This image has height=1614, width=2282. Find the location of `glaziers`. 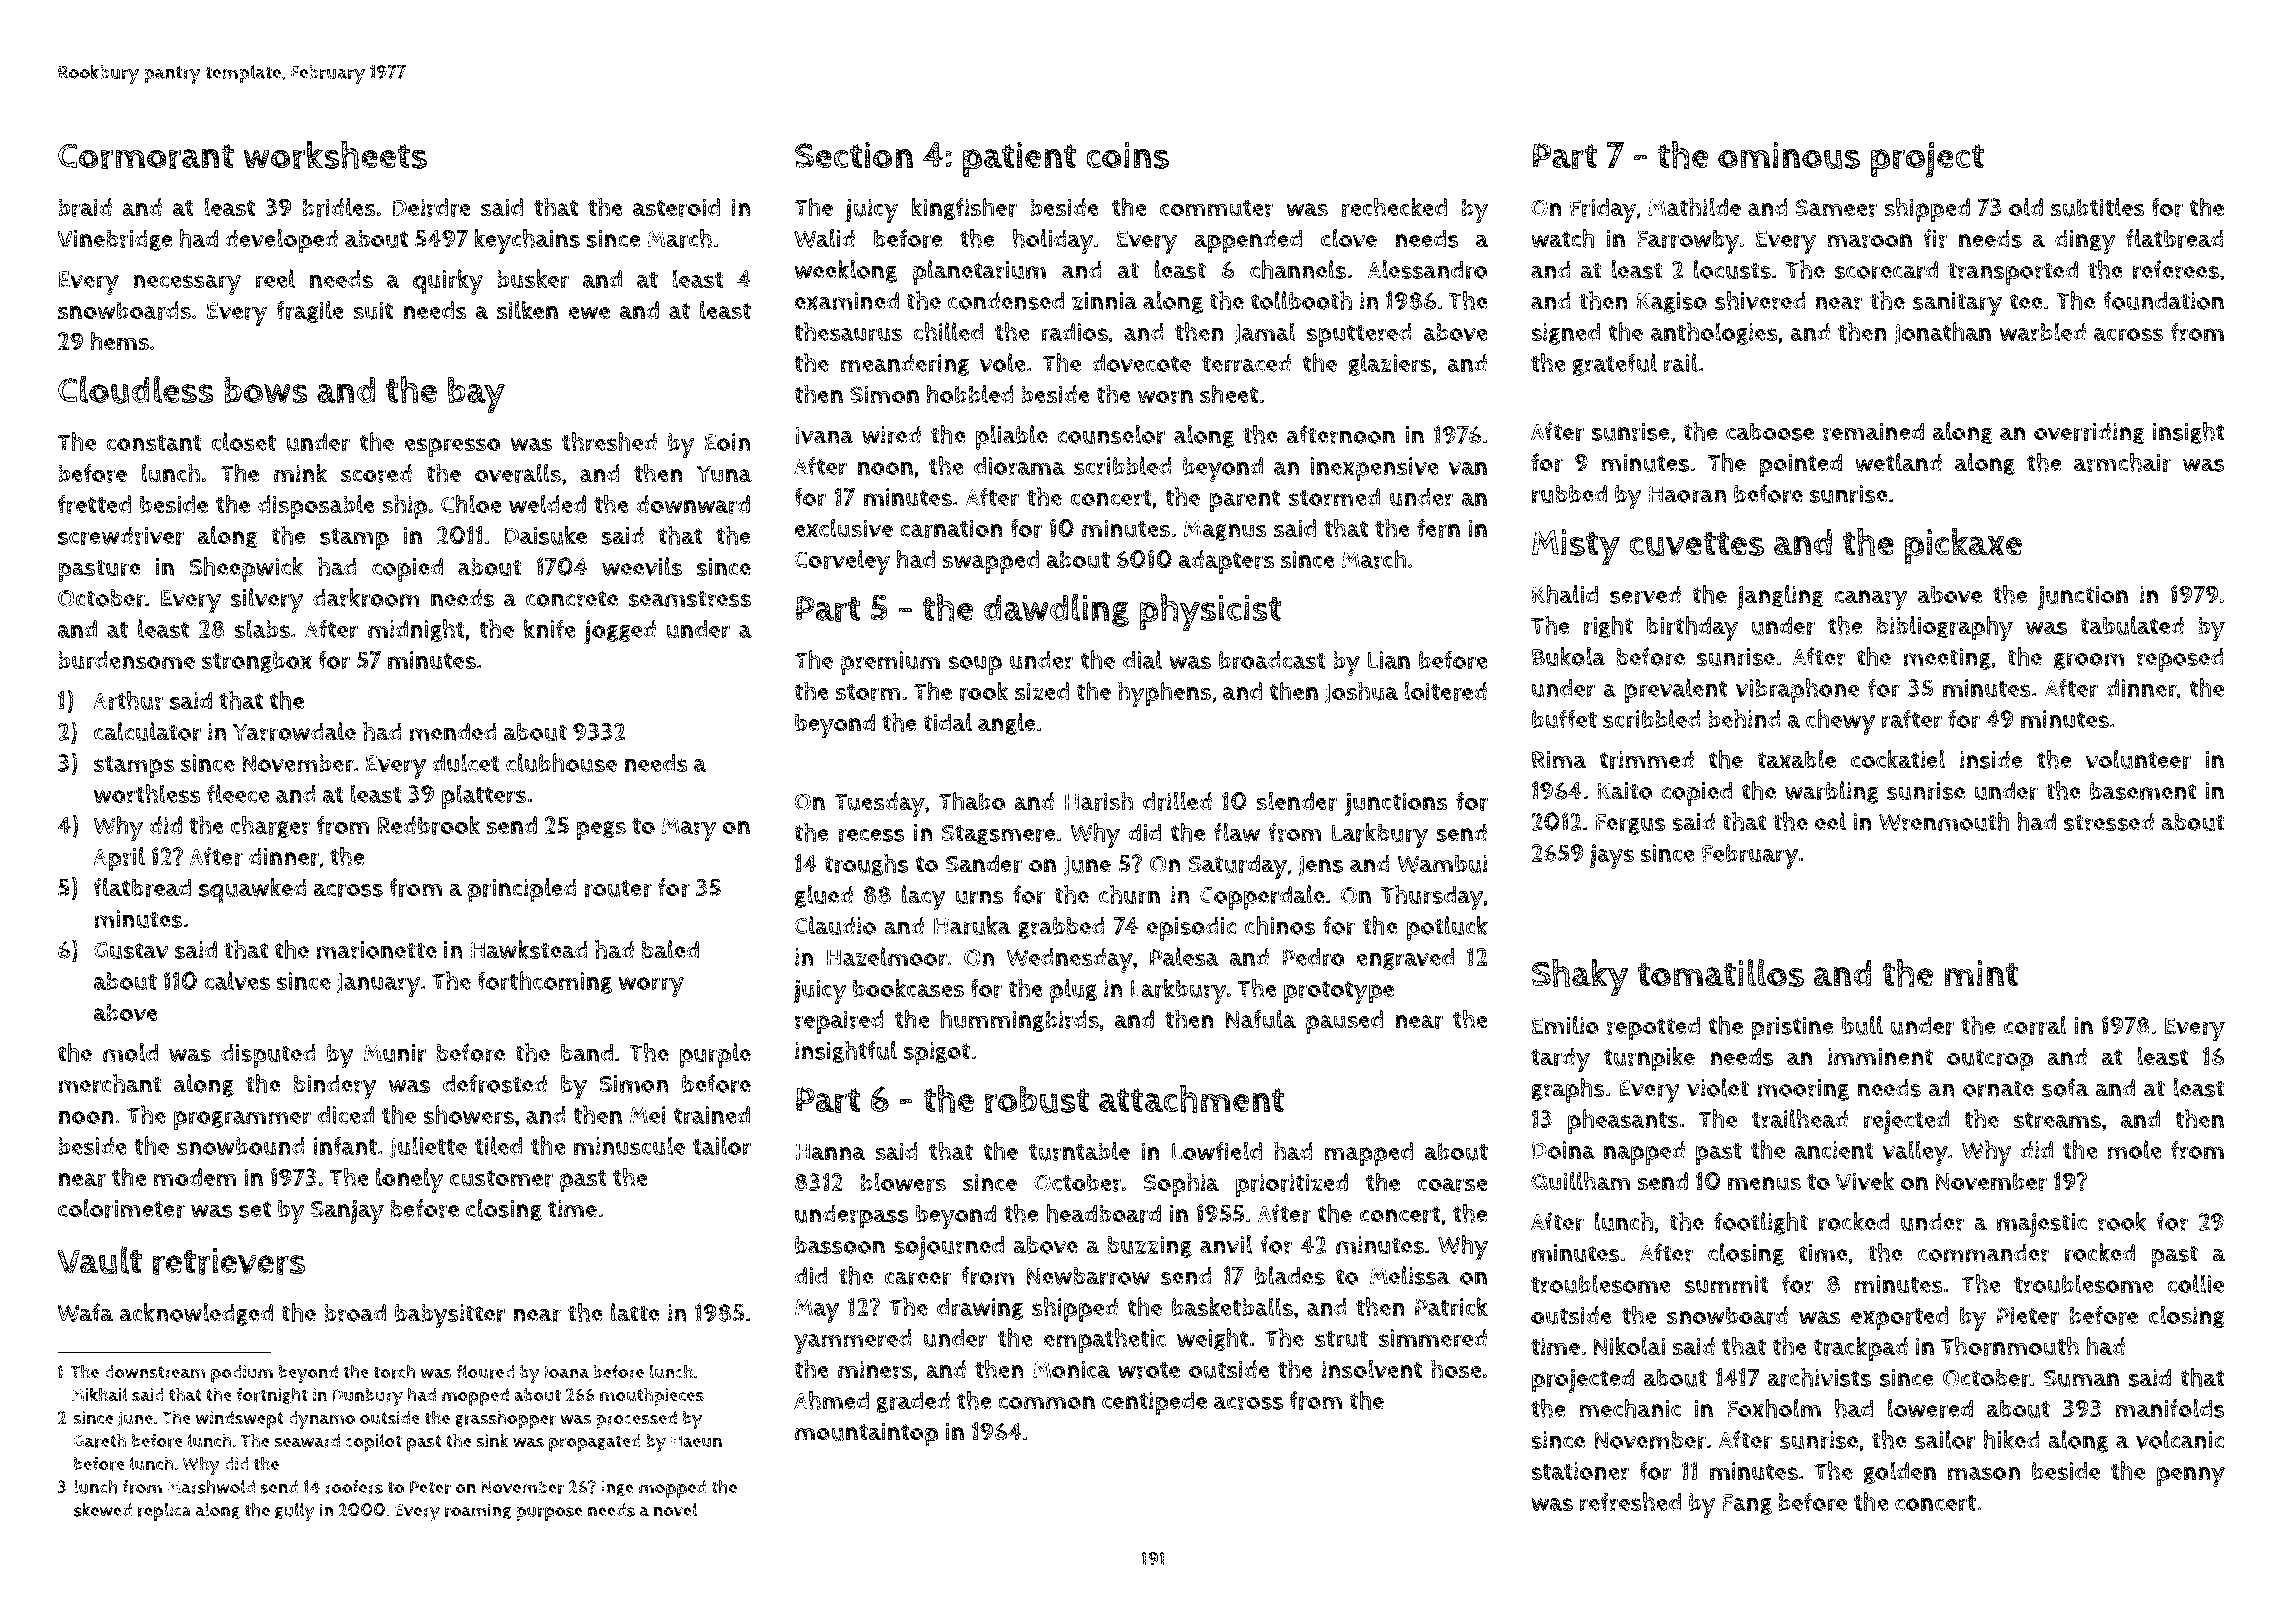

glaziers is located at coordinates (1389, 364).
